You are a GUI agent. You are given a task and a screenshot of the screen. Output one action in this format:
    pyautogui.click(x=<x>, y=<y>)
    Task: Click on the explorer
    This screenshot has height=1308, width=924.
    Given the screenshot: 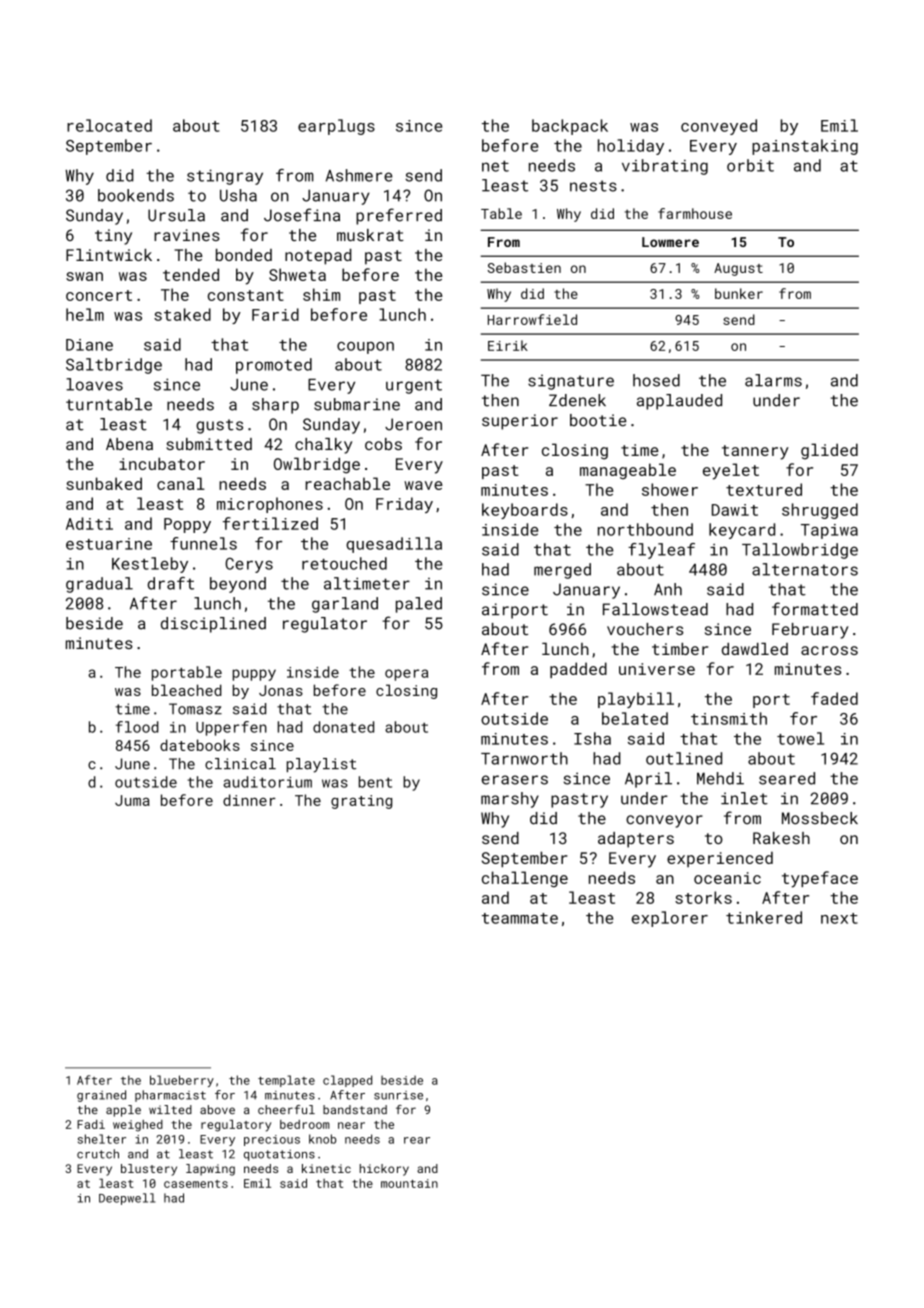 What is the action you would take?
    pyautogui.click(x=670, y=919)
